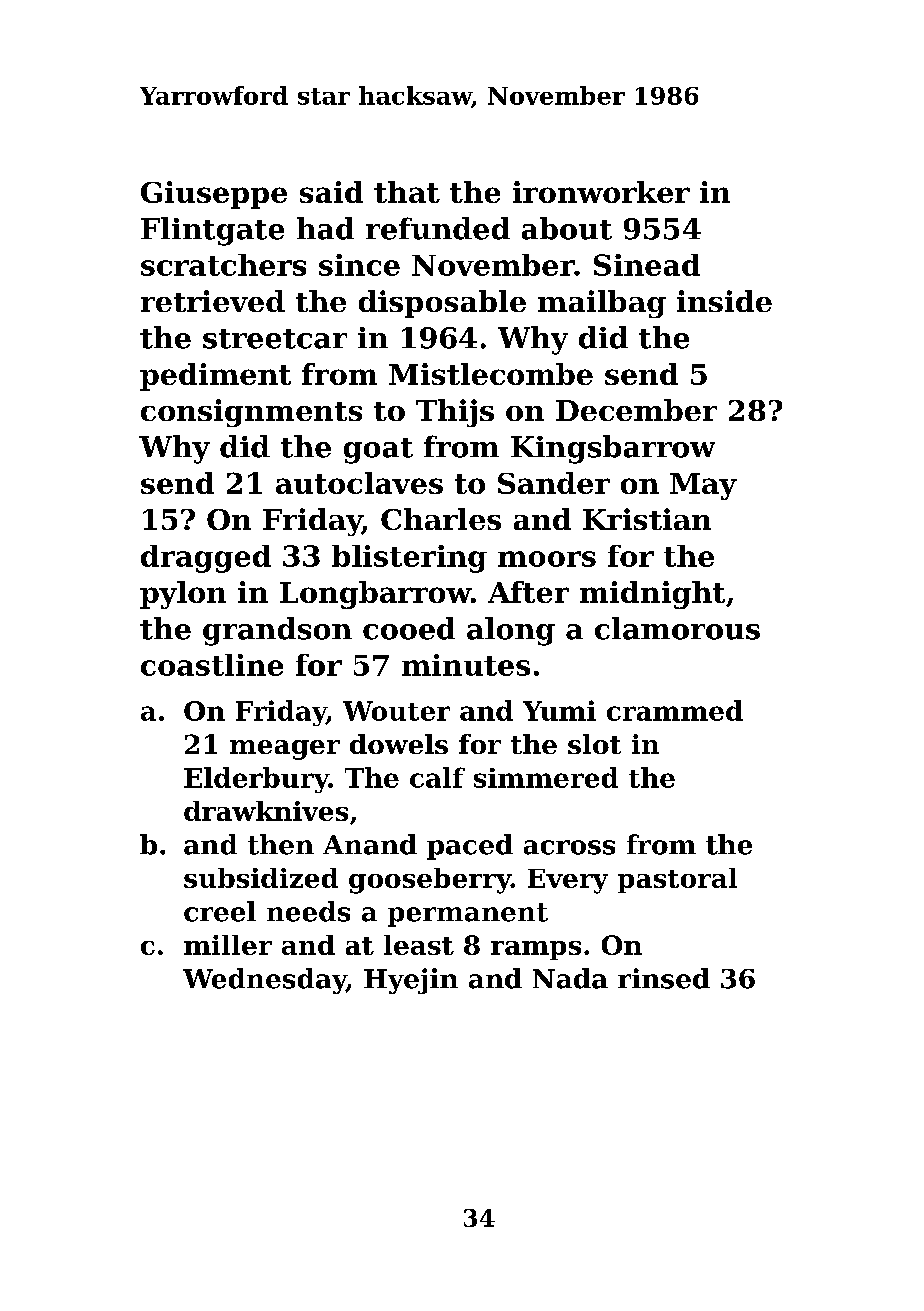 Image resolution: width=924 pixels, height=1311 pixels. Describe the element at coordinates (601, 192) in the screenshot. I see `ironworker` at that location.
